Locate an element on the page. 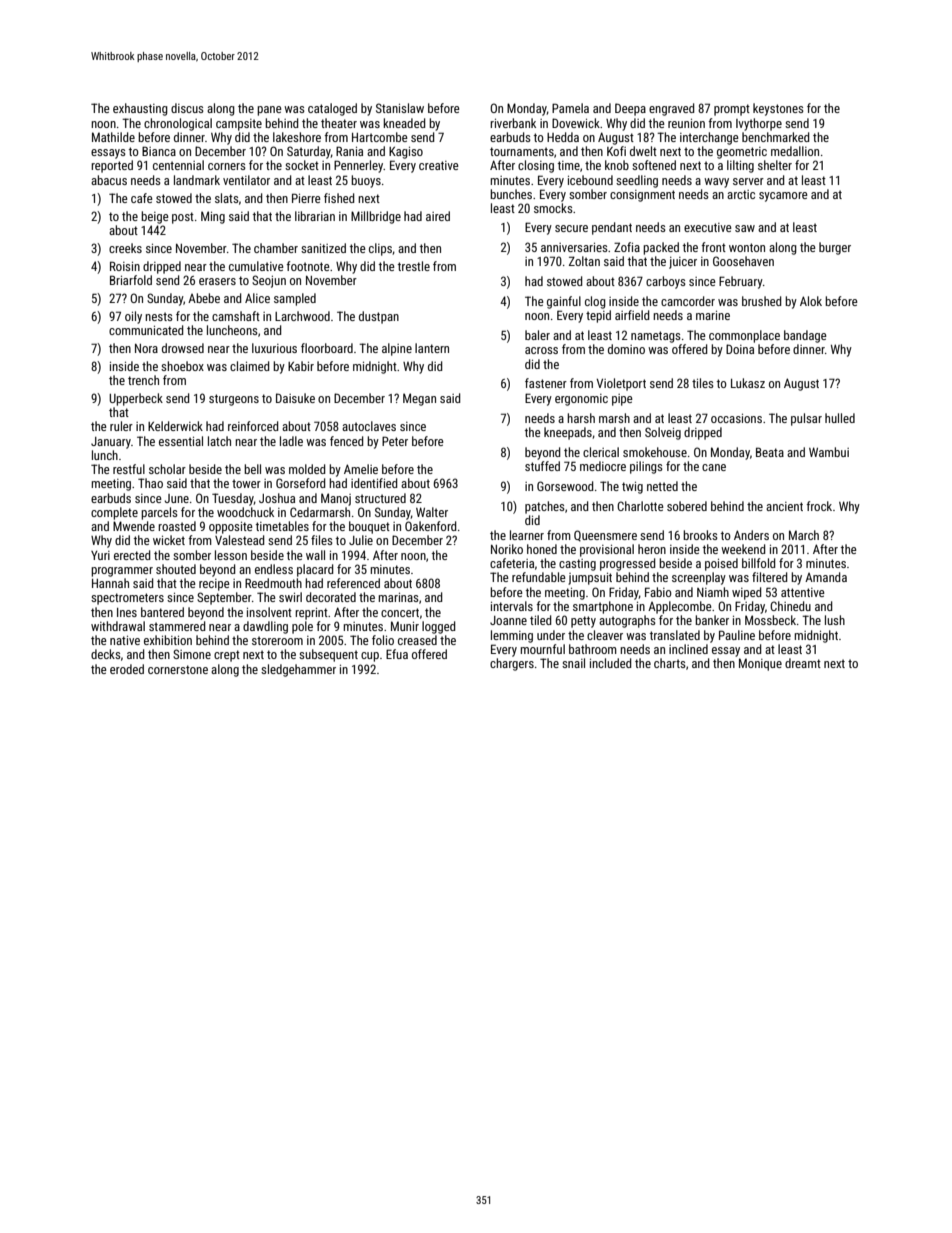 The width and height of the image is (952, 1233). Kabir is located at coordinates (301, 366).
